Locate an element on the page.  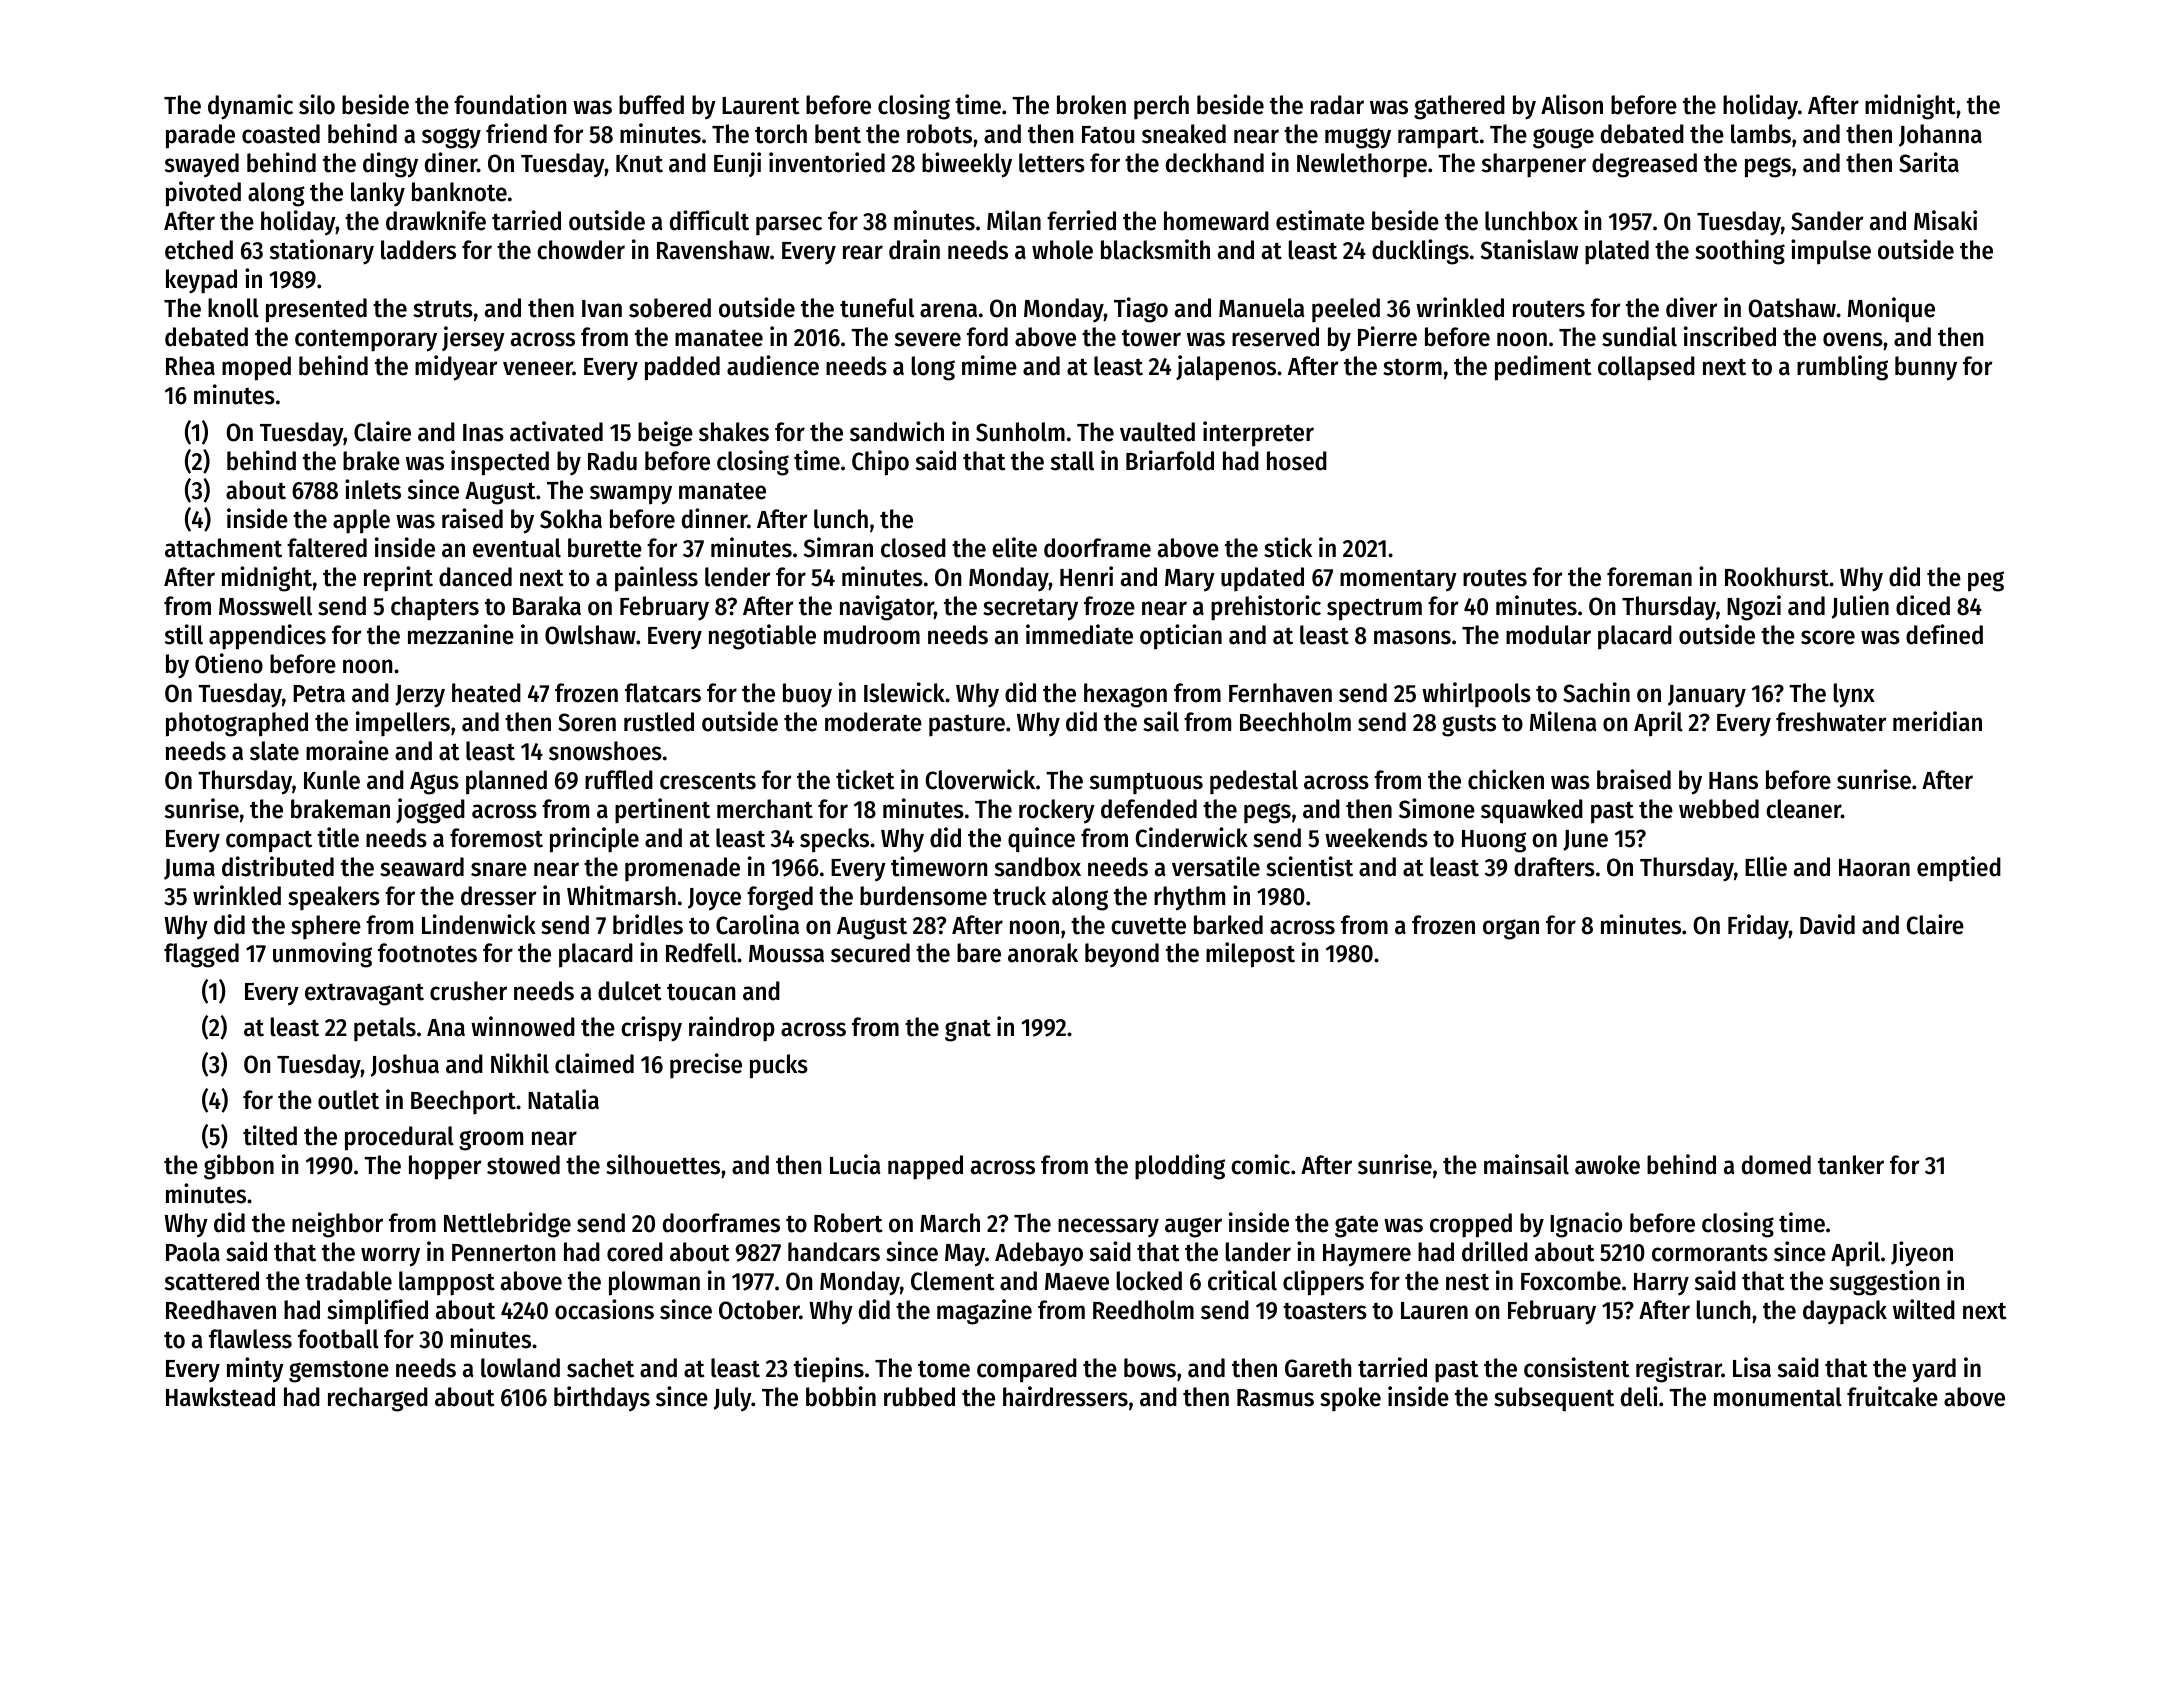
Henri is located at coordinates (1086, 576).
